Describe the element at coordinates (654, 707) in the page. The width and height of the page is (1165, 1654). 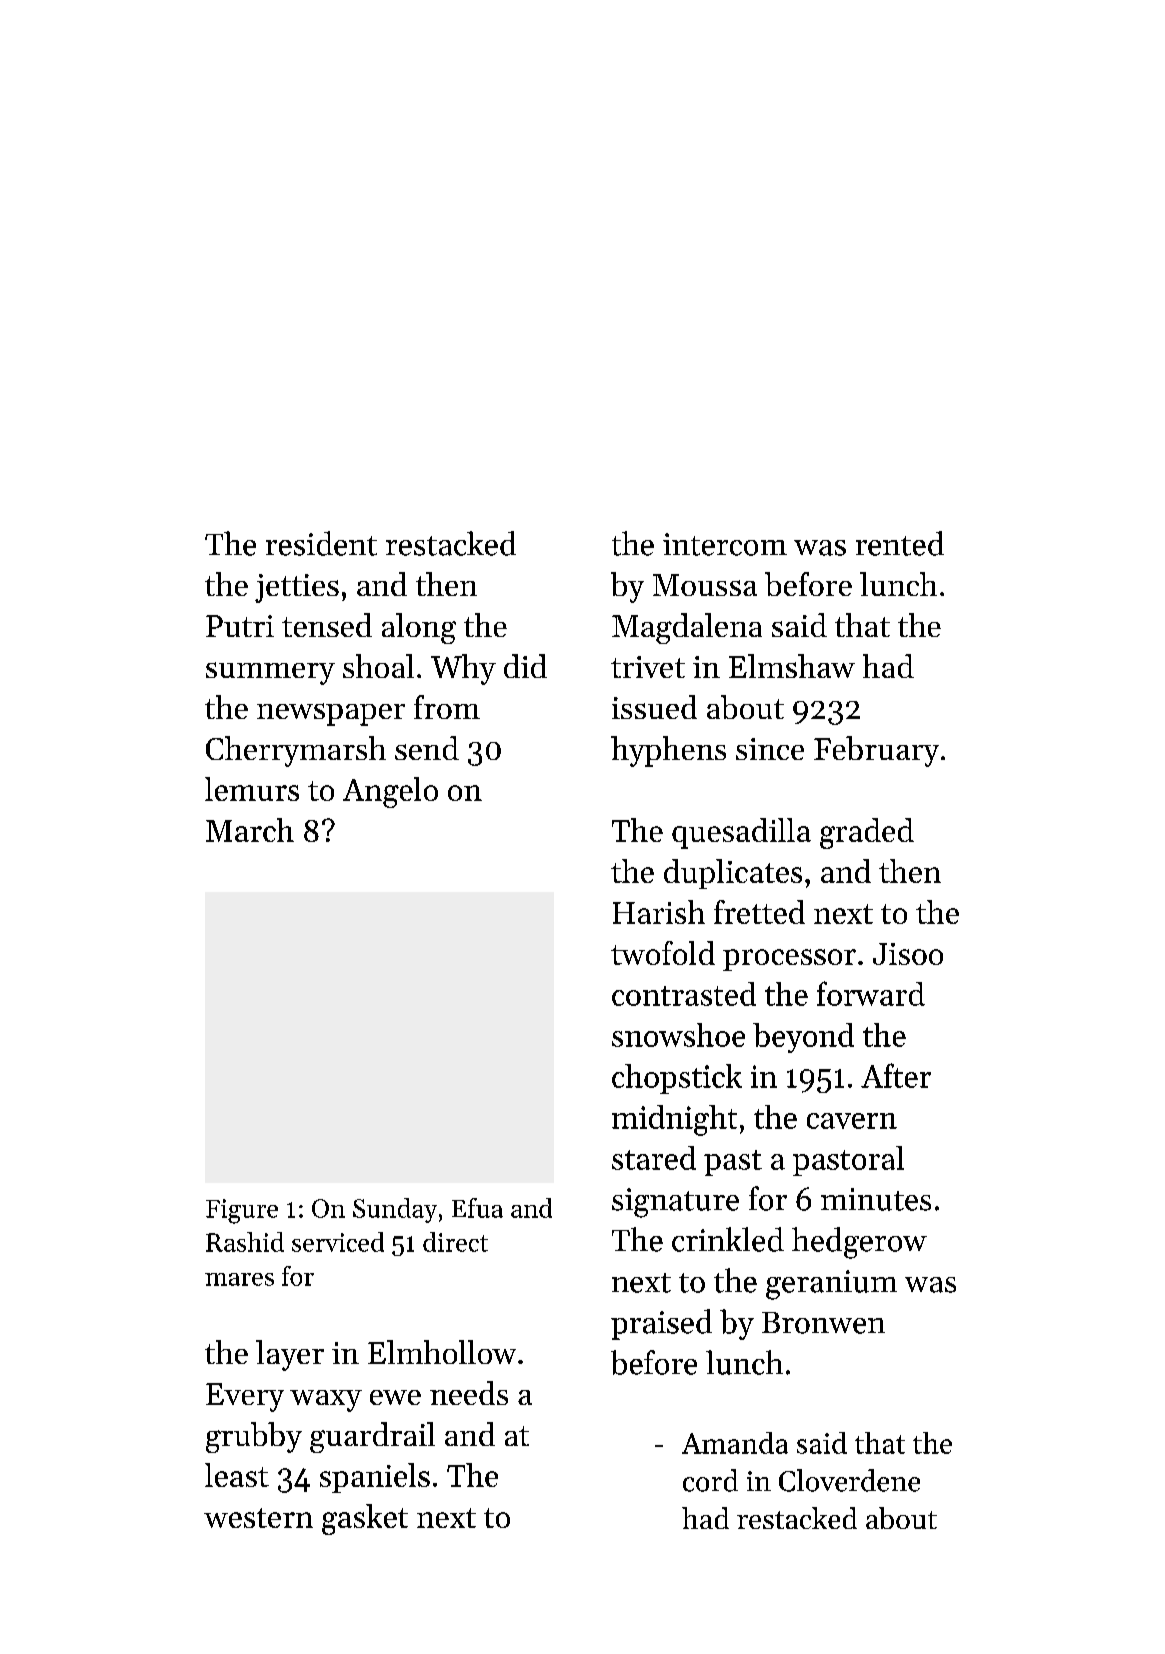
I see `issued` at that location.
